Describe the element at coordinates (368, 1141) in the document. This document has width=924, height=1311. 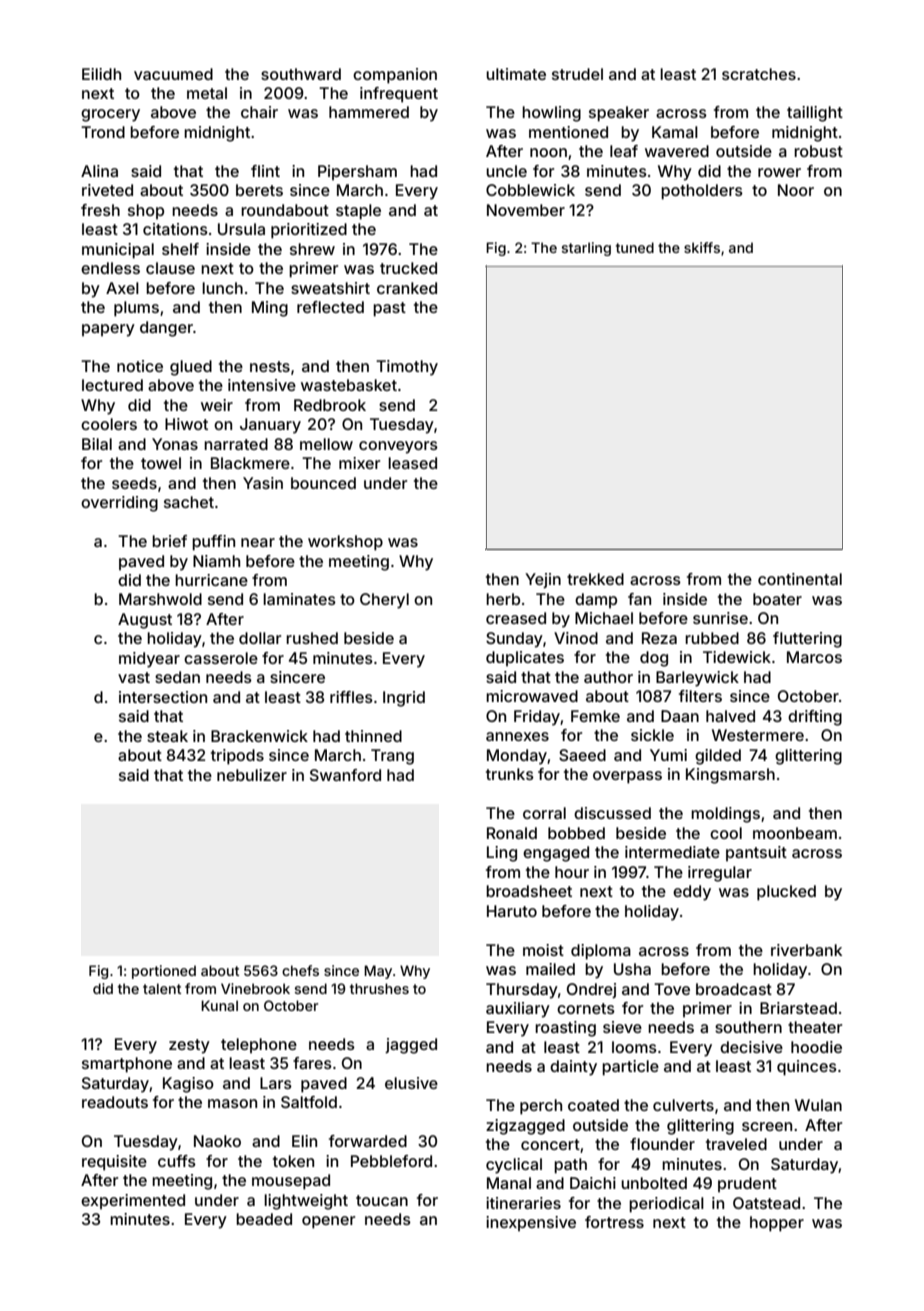
I see `forwarded` at that location.
